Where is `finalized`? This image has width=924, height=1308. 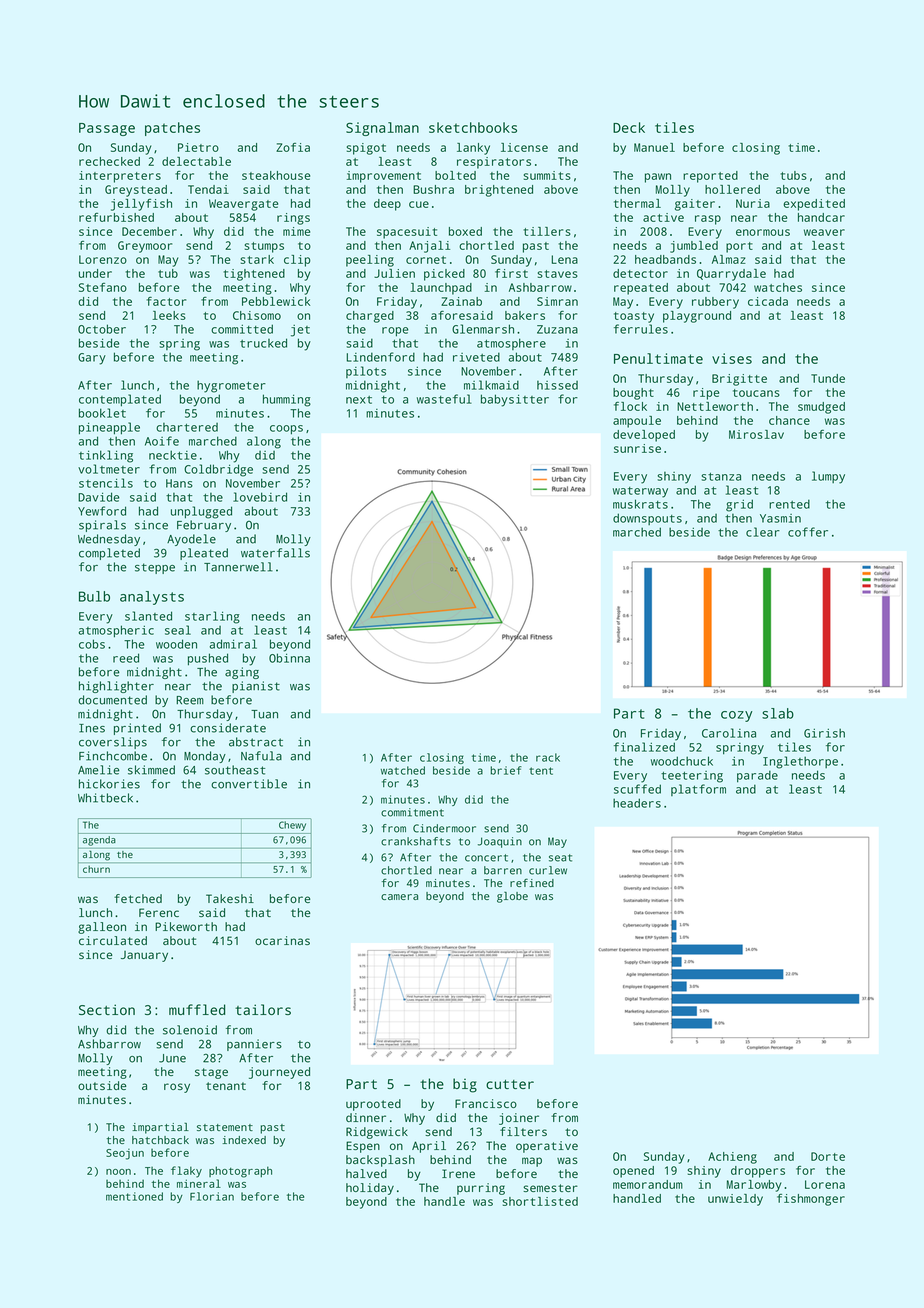 finalized is located at coordinates (644, 747).
